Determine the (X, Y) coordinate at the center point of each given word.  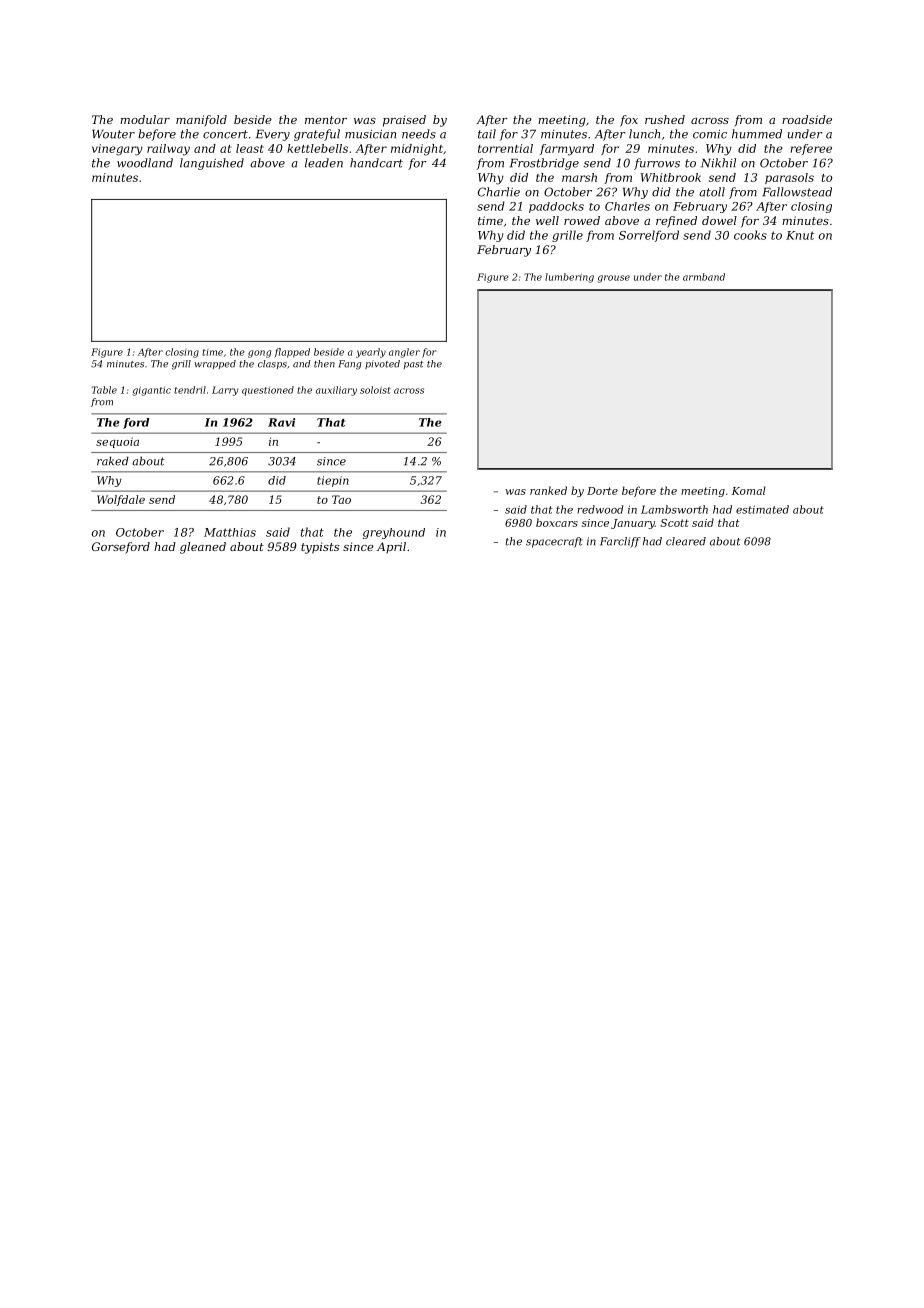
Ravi (281, 422)
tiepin (333, 481)
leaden (324, 163)
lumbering (569, 278)
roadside (807, 119)
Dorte (602, 491)
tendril (190, 390)
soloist (375, 390)
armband (704, 277)
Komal (749, 490)
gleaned (203, 548)
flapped (292, 353)
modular (145, 119)
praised (404, 121)
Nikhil (718, 163)
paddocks (556, 207)
